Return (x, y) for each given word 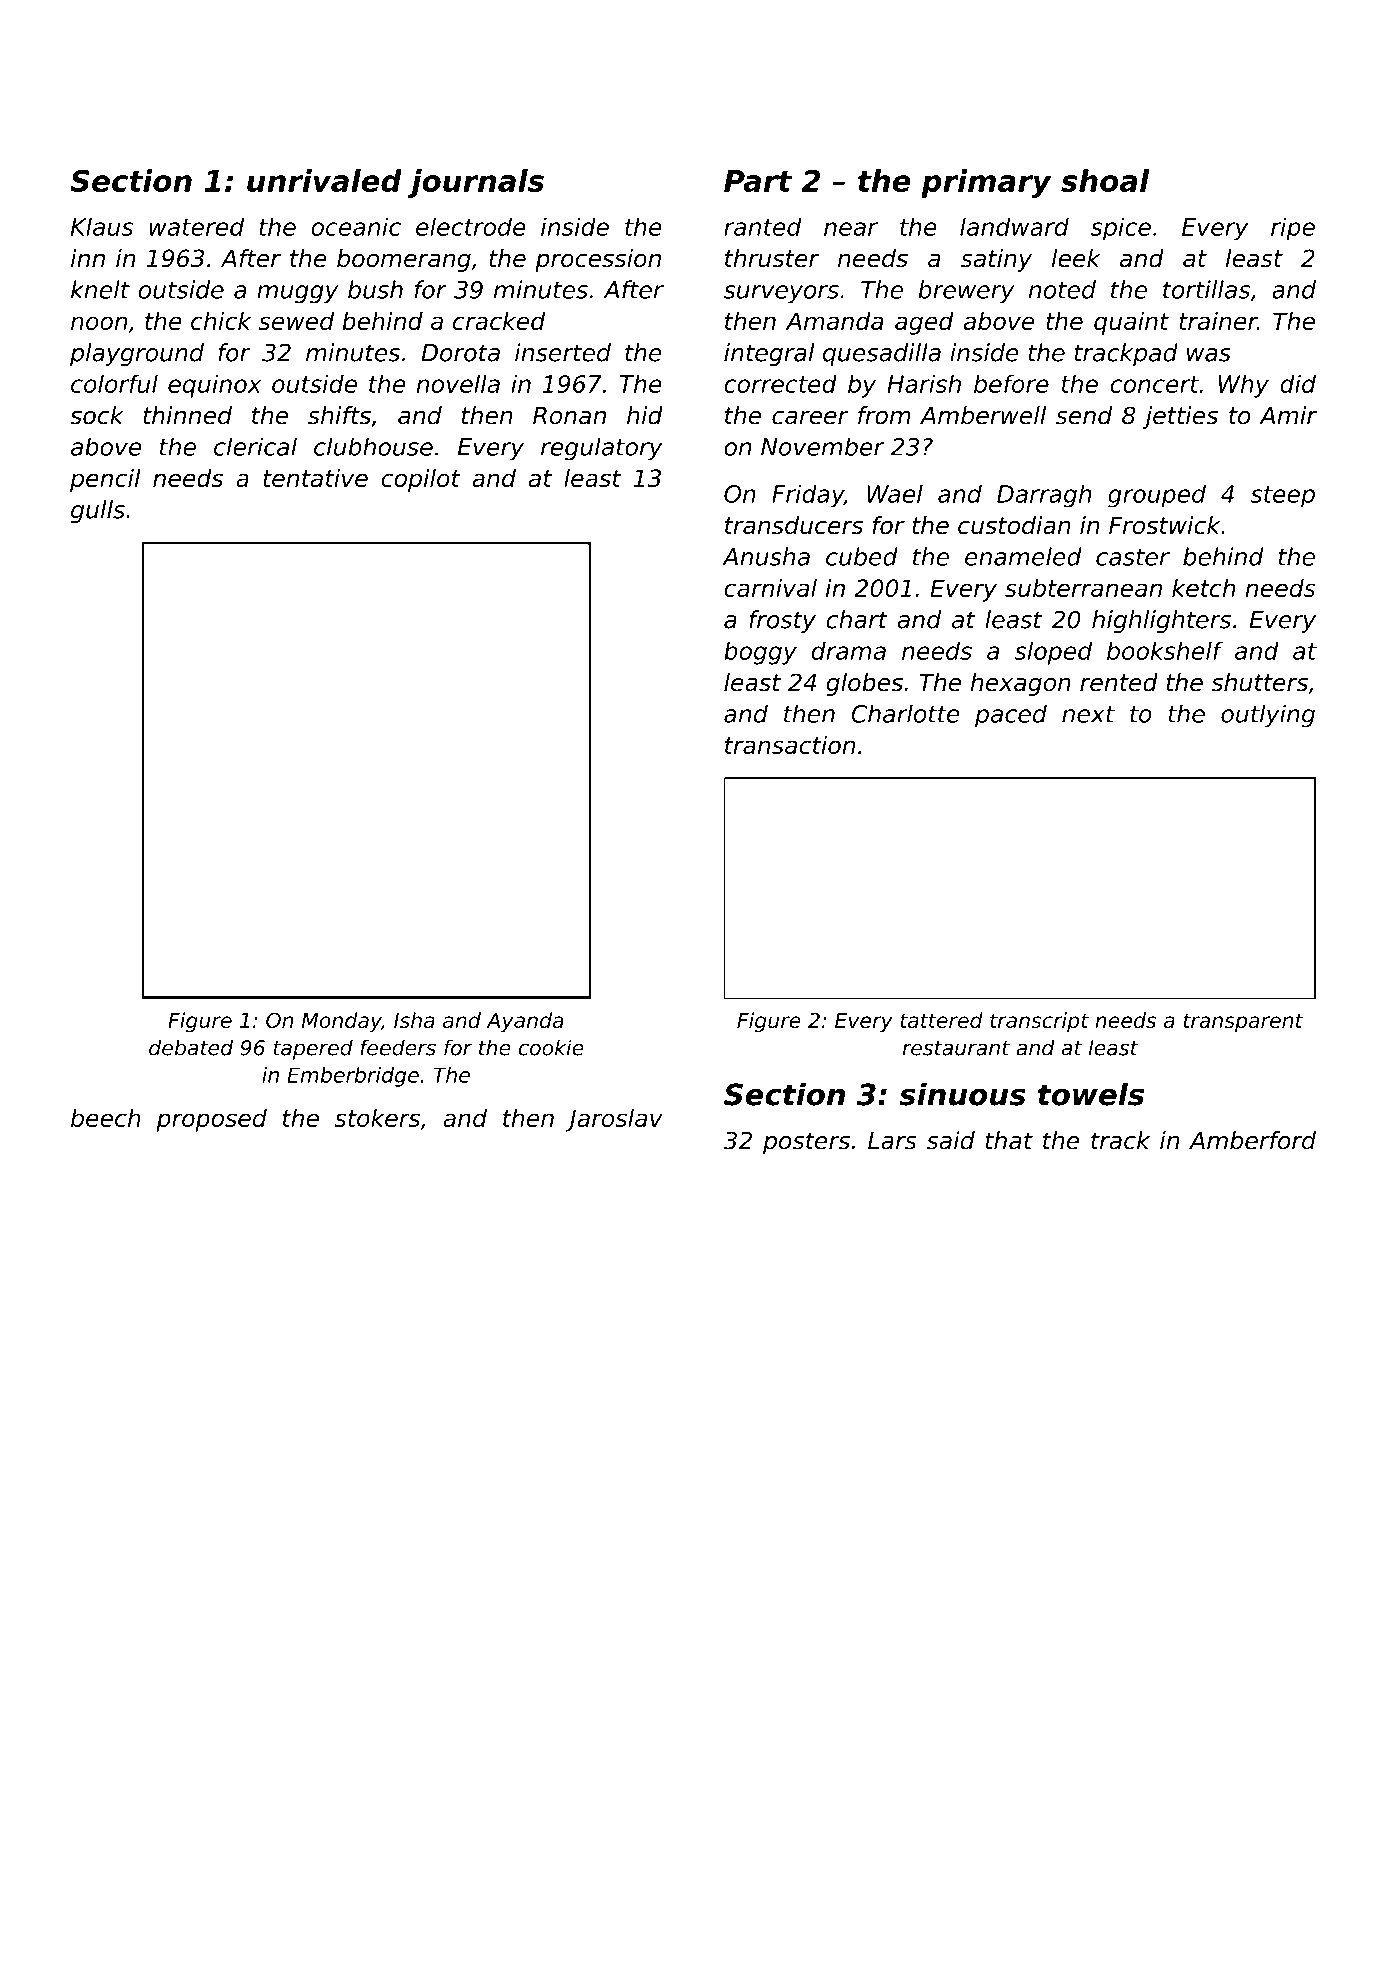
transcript (1039, 1022)
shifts (339, 415)
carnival (770, 588)
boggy (760, 653)
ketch (1203, 588)
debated (191, 1047)
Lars (892, 1141)
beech (106, 1118)
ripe (1293, 229)
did (1298, 383)
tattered (941, 1020)
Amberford (1252, 1140)
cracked (499, 321)
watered (196, 226)
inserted (563, 352)
